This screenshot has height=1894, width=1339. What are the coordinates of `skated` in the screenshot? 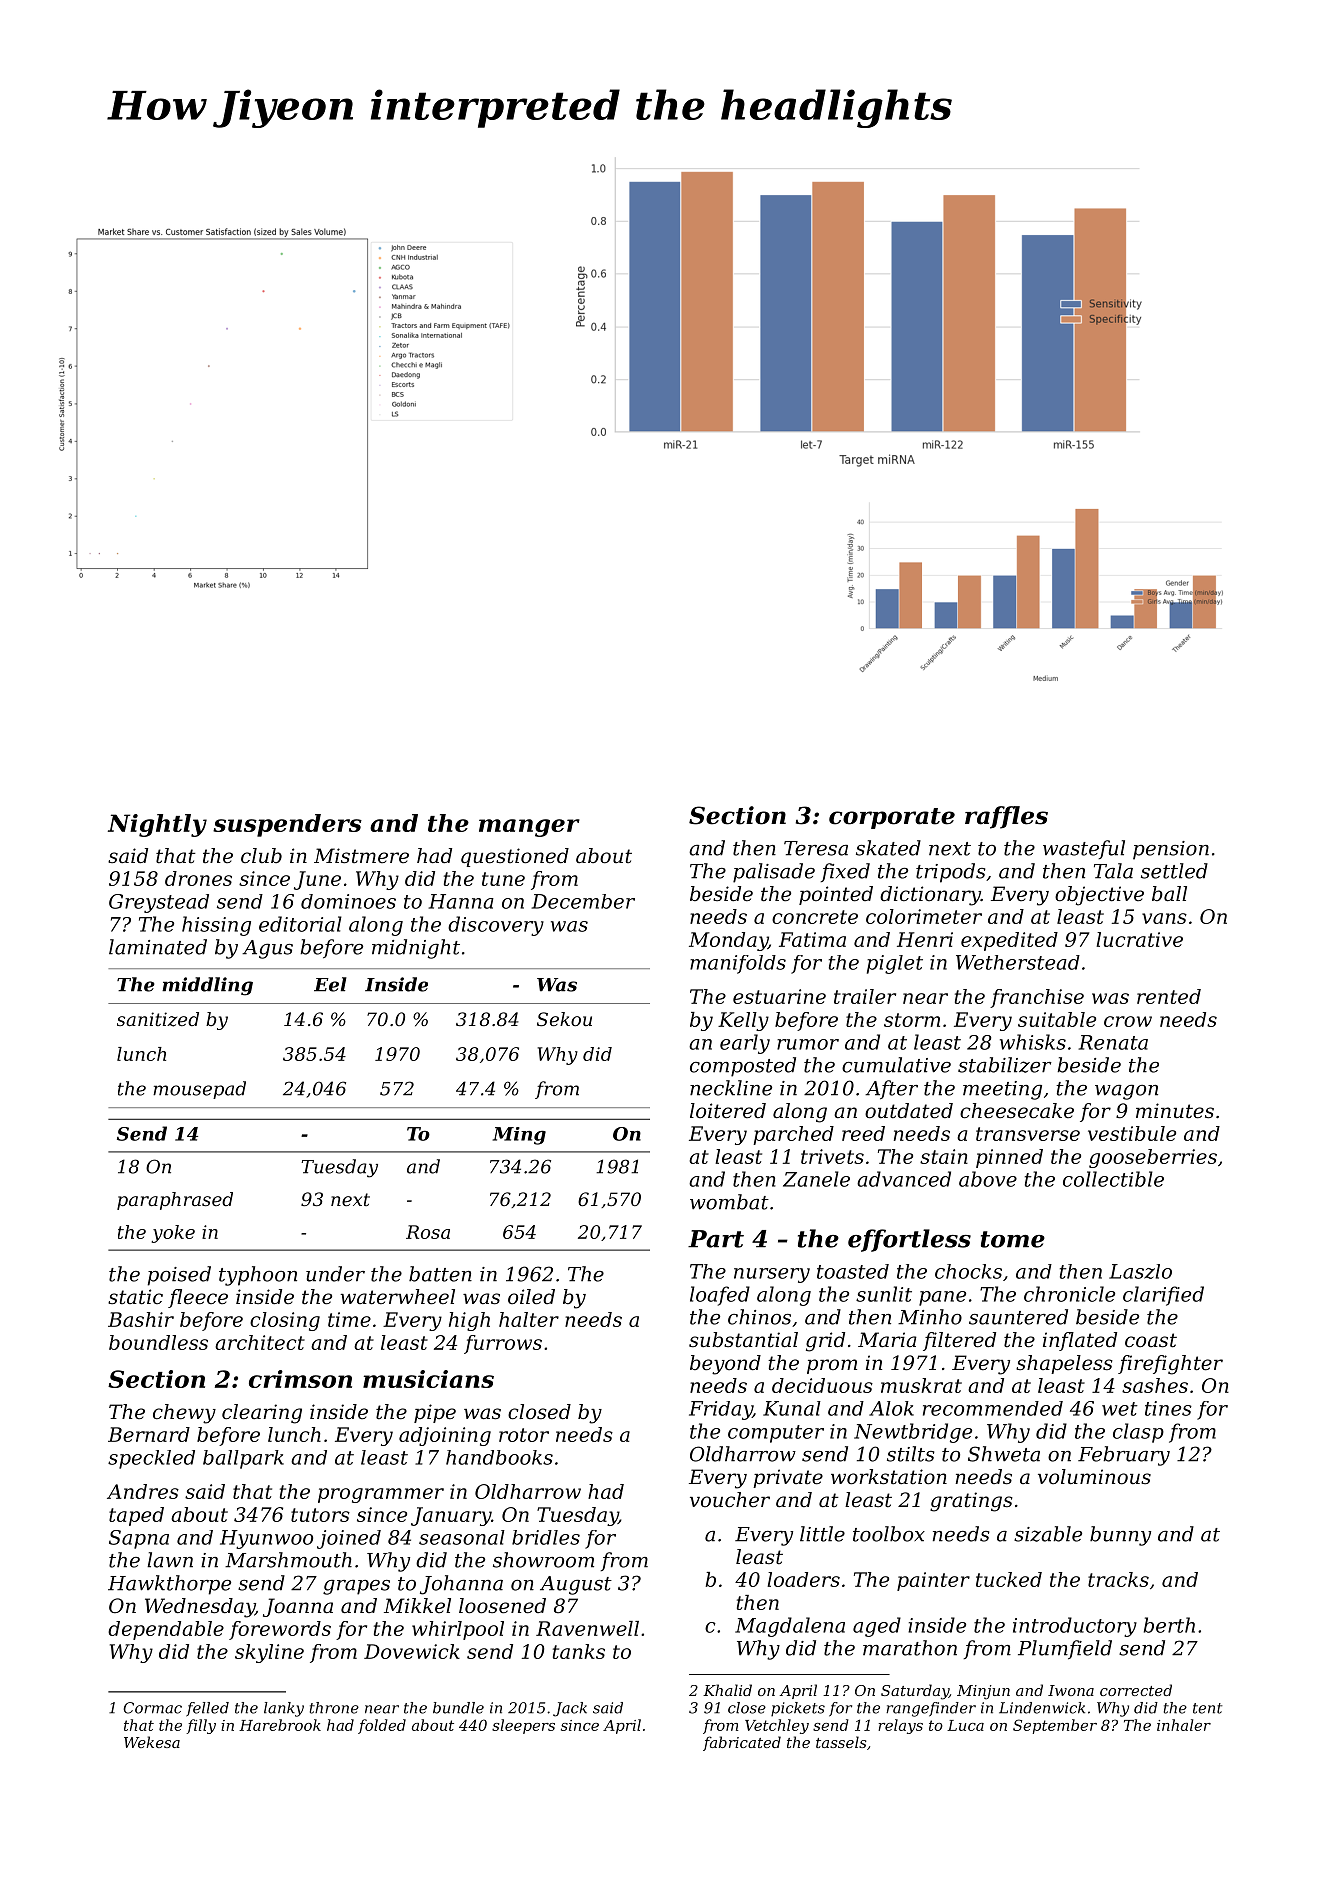 It's located at (888, 848).
